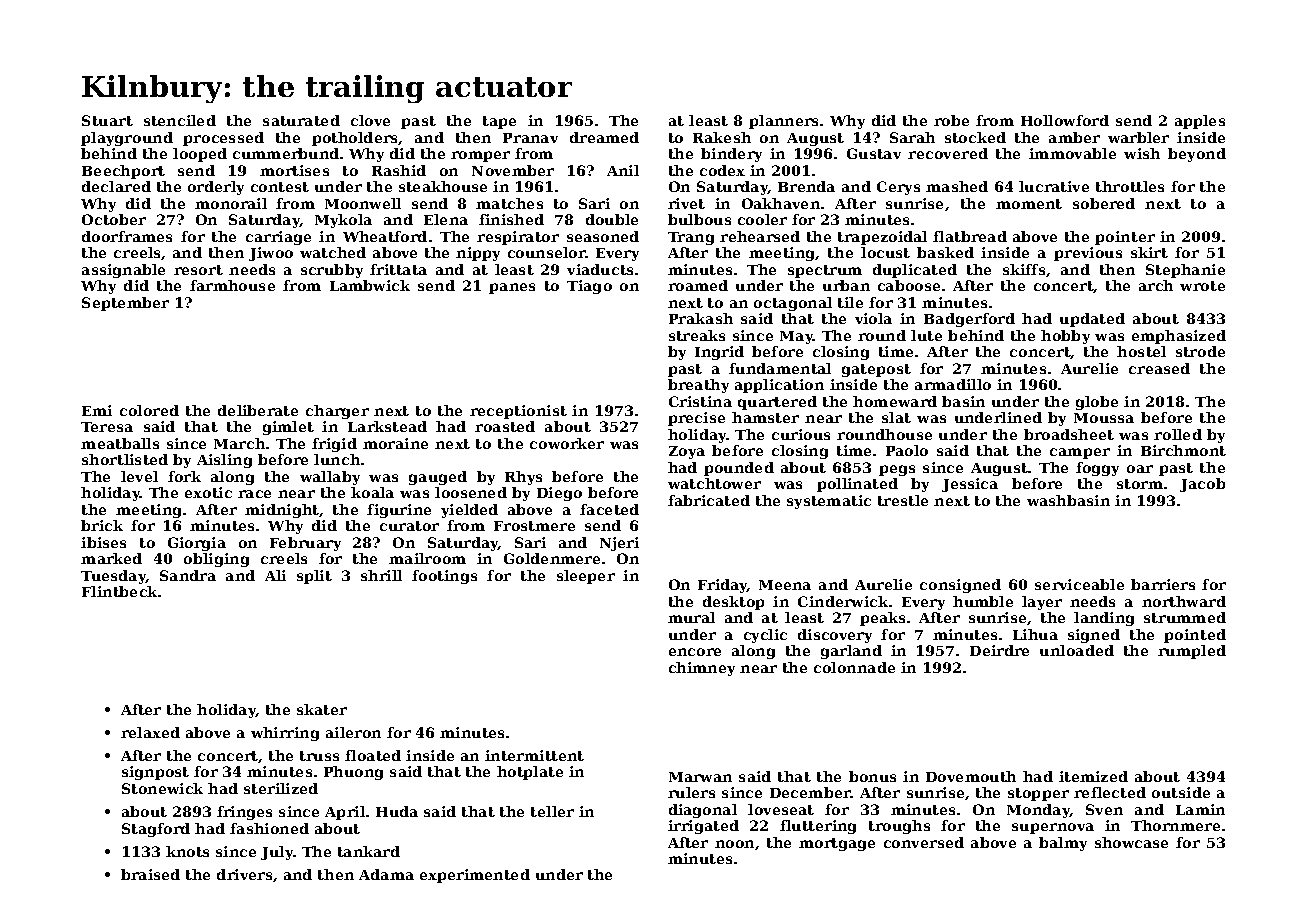 The height and width of the screenshot is (924, 1308). Describe the element at coordinates (285, 734) in the screenshot. I see `whirring` at that location.
